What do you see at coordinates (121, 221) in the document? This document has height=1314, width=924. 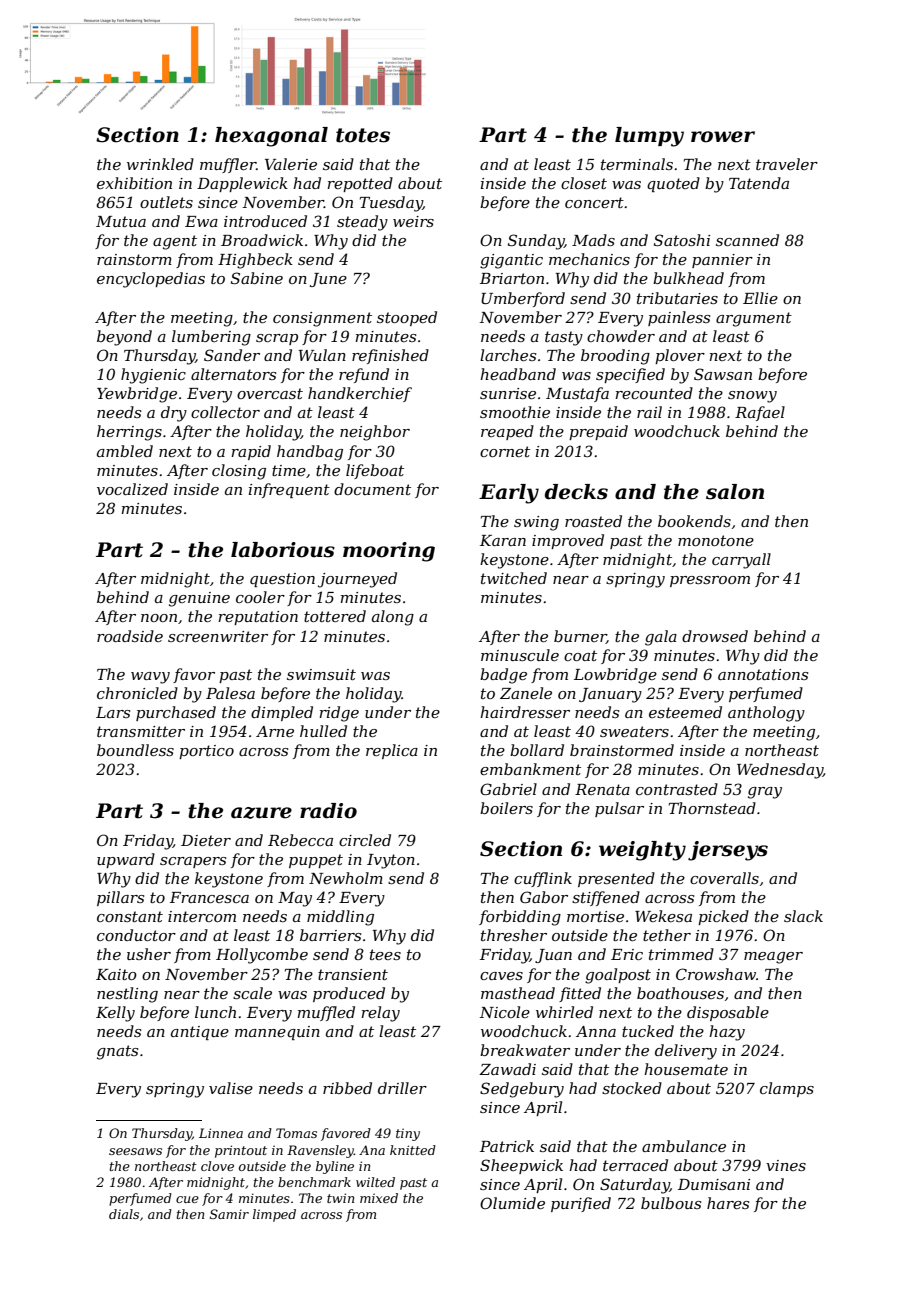 I see `Mutua` at bounding box center [121, 221].
